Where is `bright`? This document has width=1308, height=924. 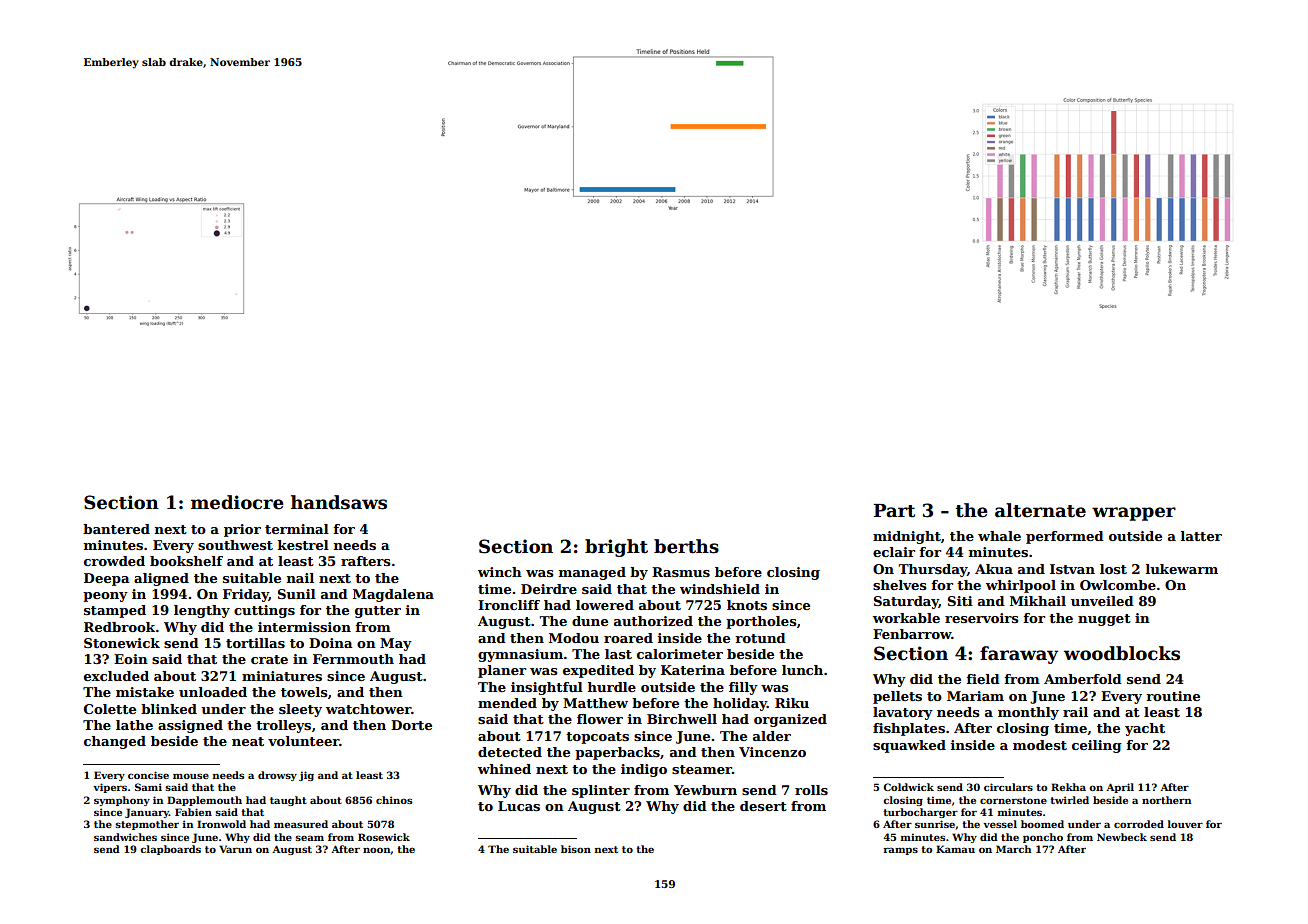
bright is located at coordinates (616, 548).
